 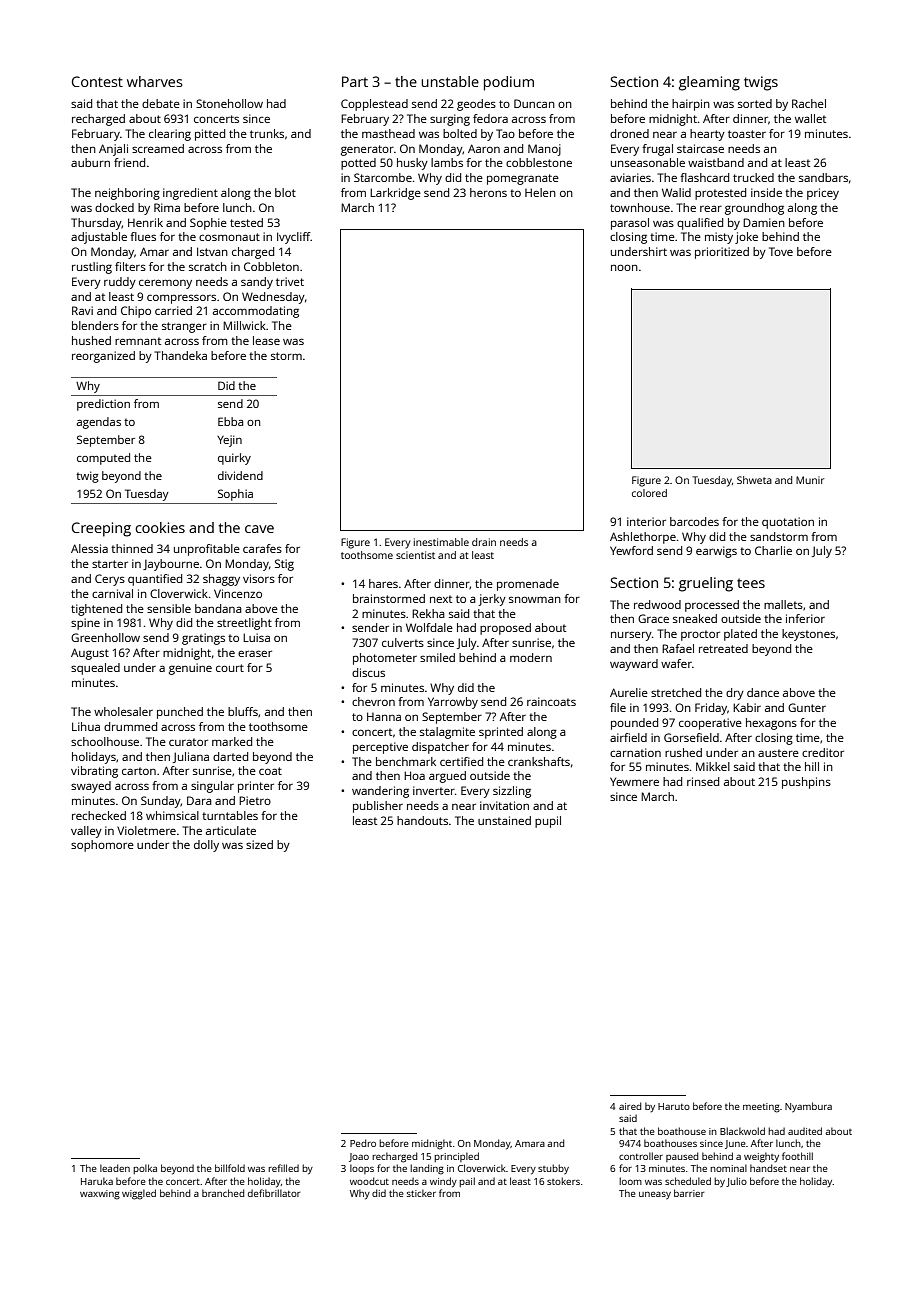 What do you see at coordinates (634, 781) in the image?
I see `Yewmere` at bounding box center [634, 781].
